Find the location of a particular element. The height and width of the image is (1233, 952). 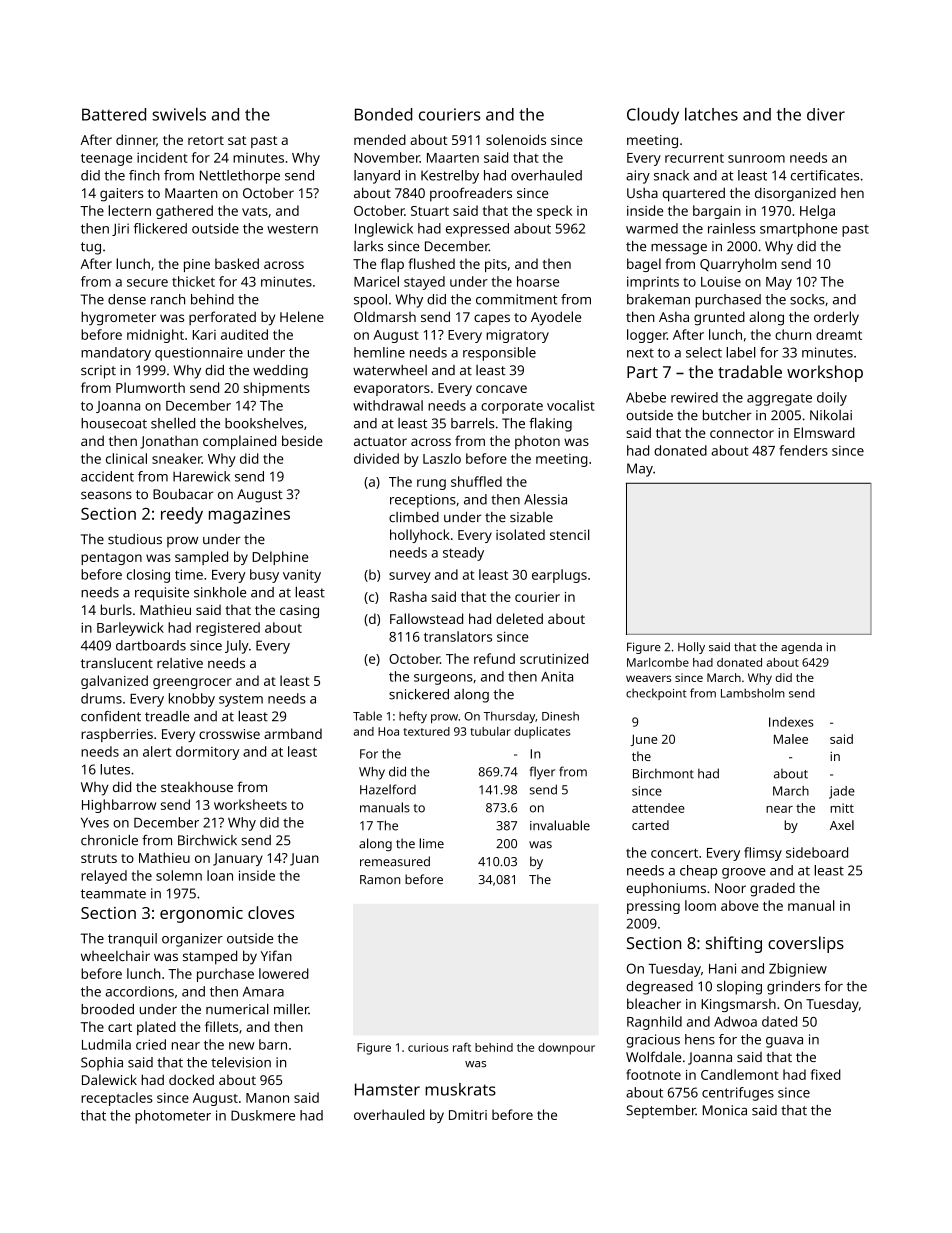

Duskmere is located at coordinates (263, 1115).
